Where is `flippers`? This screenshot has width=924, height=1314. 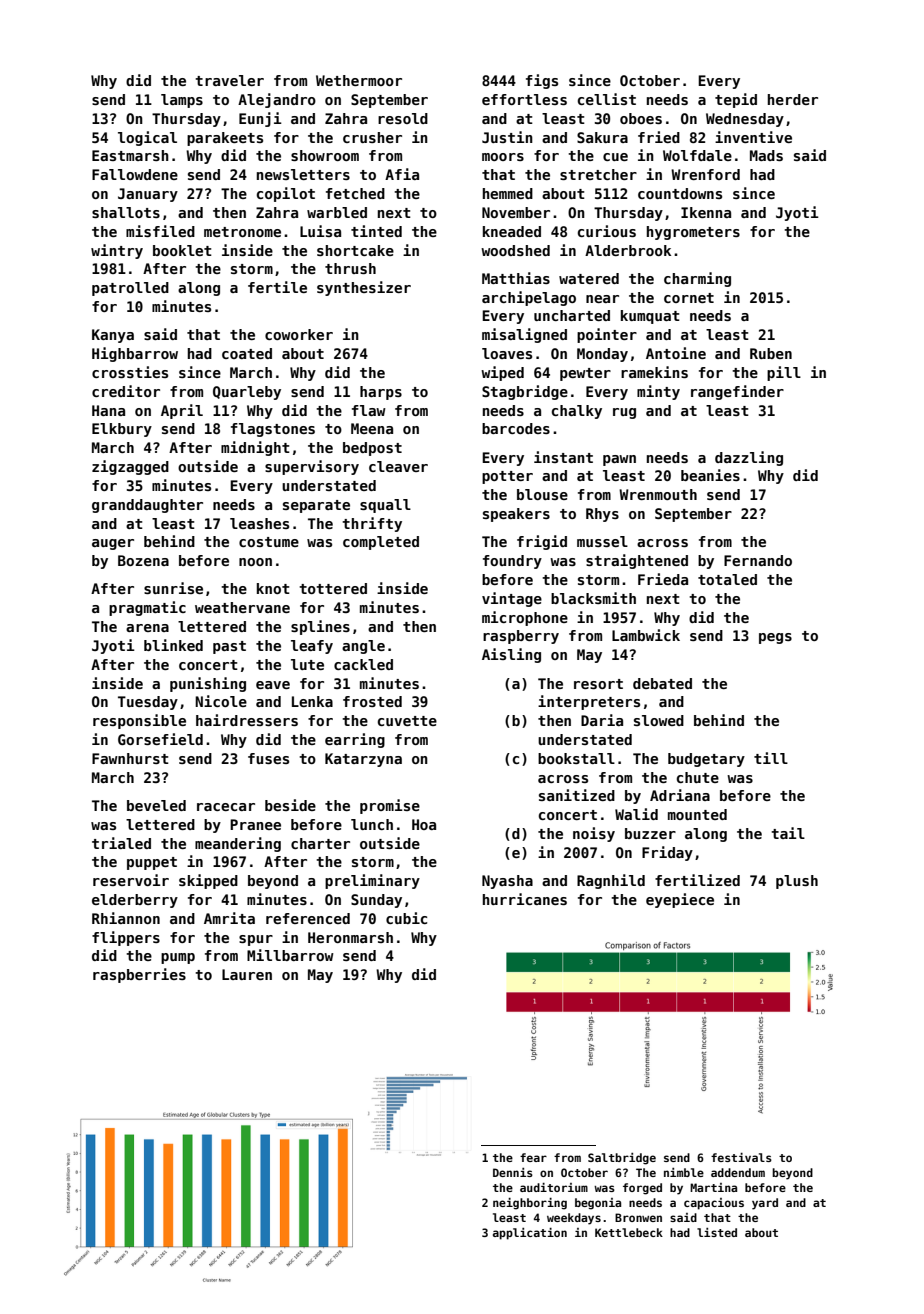 flippers is located at coordinates (126, 938).
